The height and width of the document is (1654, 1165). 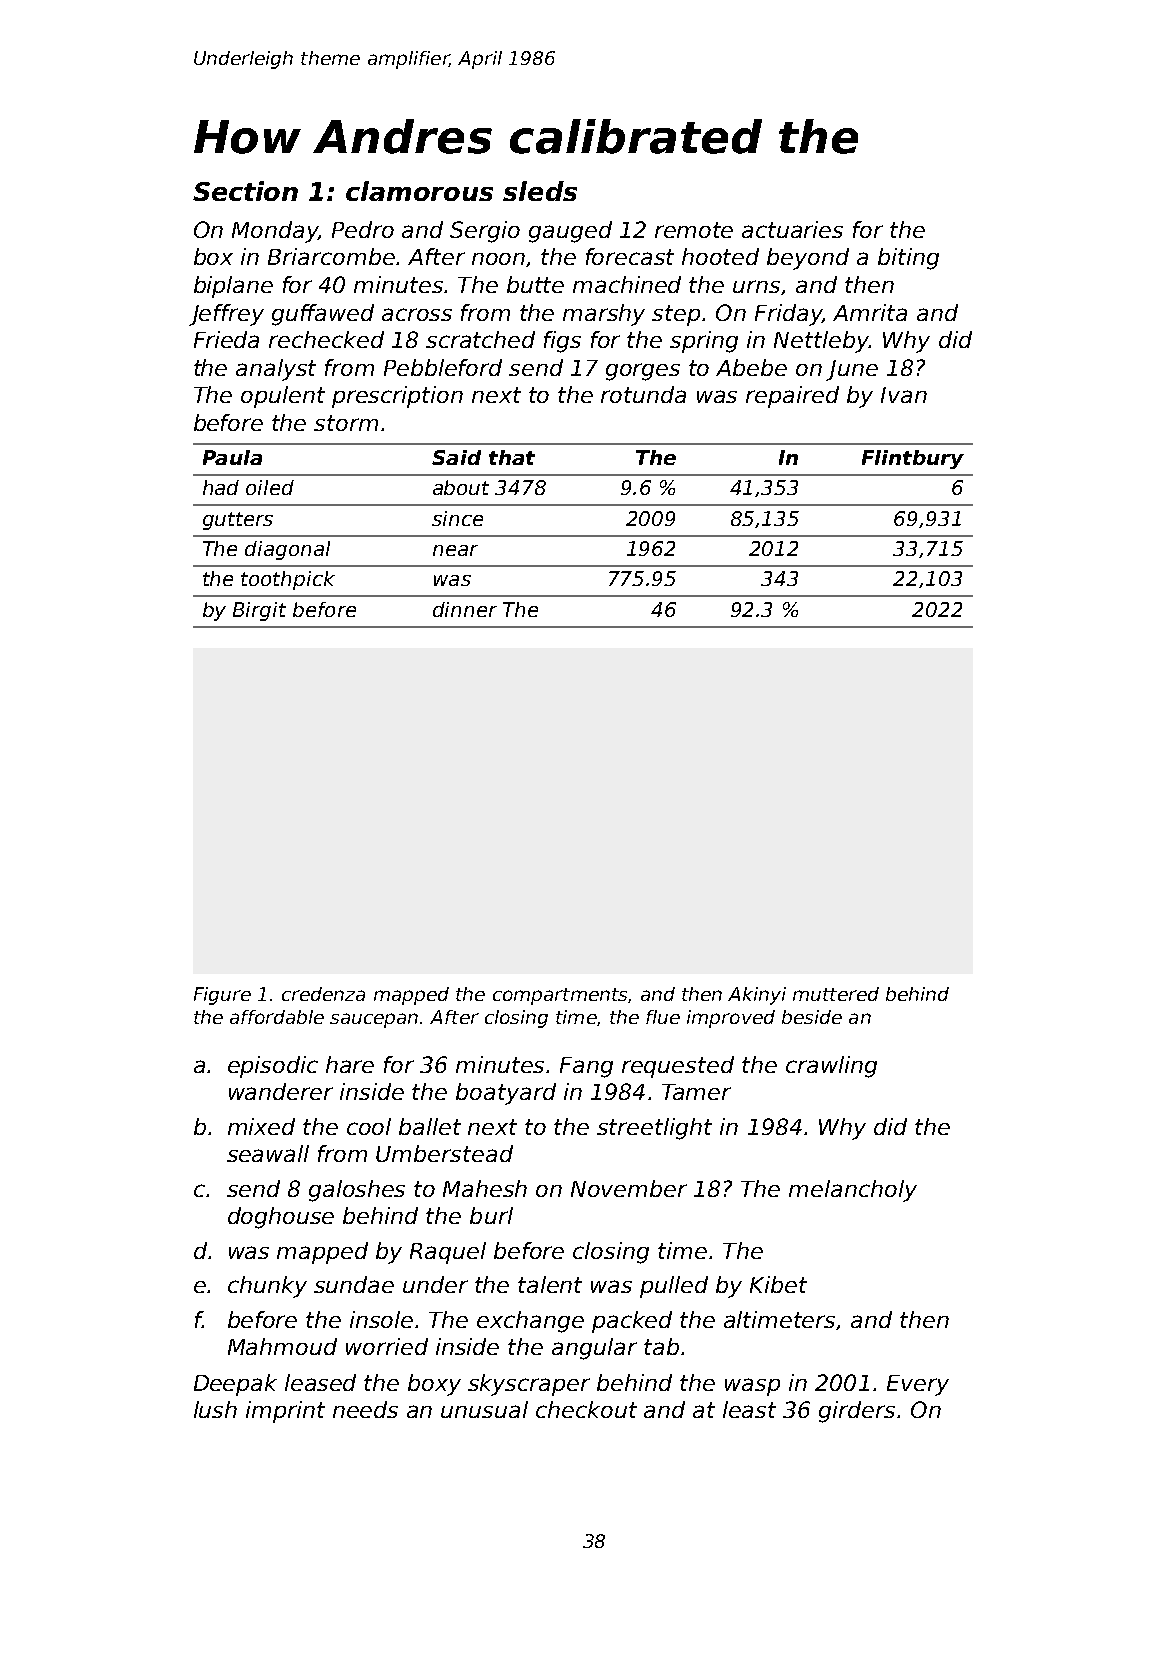 What do you see at coordinates (430, 1126) in the document?
I see `ballet` at bounding box center [430, 1126].
